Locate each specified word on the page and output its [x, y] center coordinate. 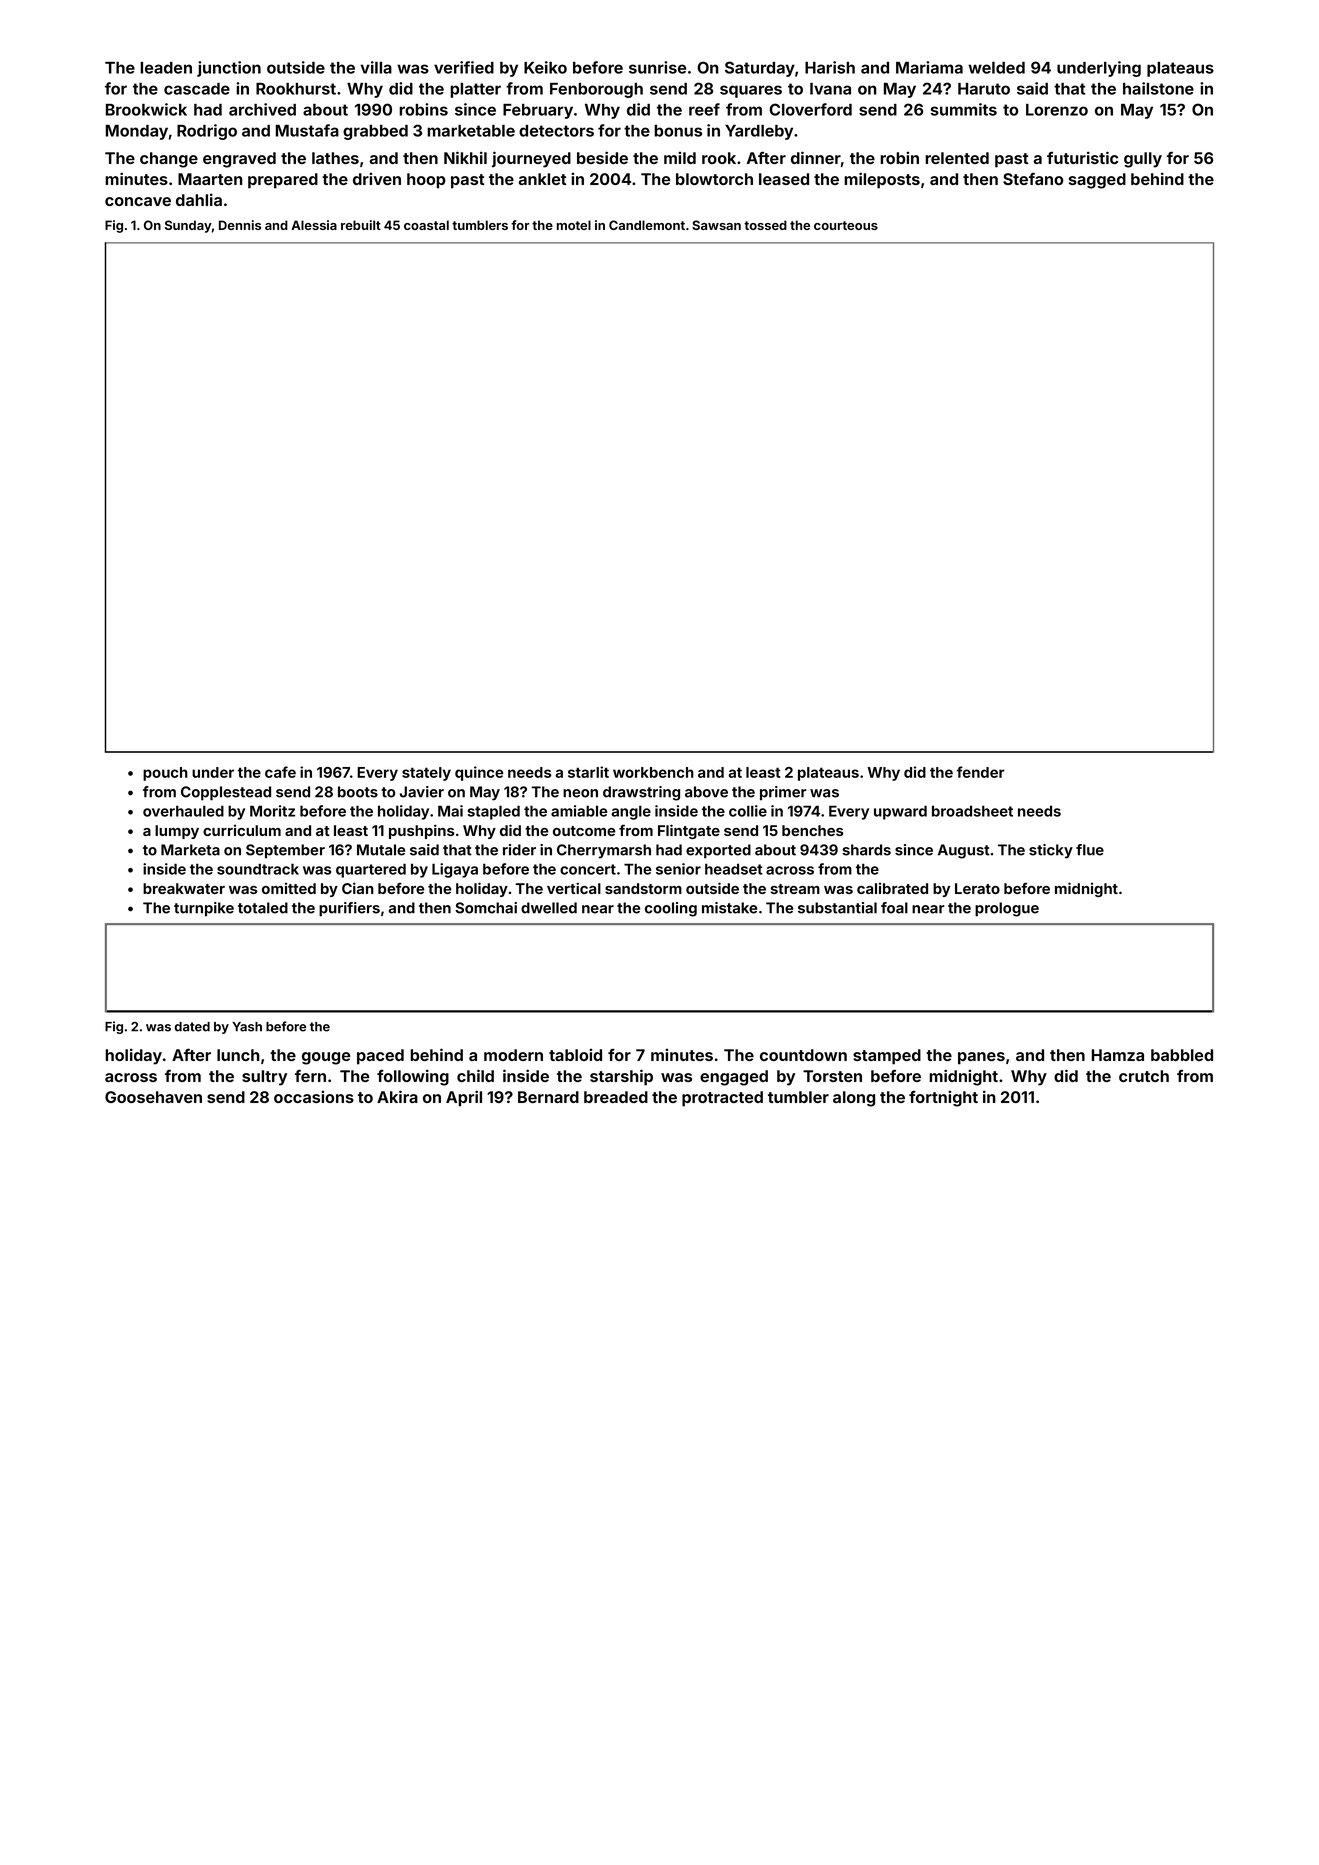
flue [1090, 850]
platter [475, 90]
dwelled [549, 908]
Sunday [188, 226]
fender [981, 772]
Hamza [1118, 1055]
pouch [165, 774]
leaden [166, 68]
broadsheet [972, 811]
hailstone [1158, 88]
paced [380, 1057]
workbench [653, 772]
